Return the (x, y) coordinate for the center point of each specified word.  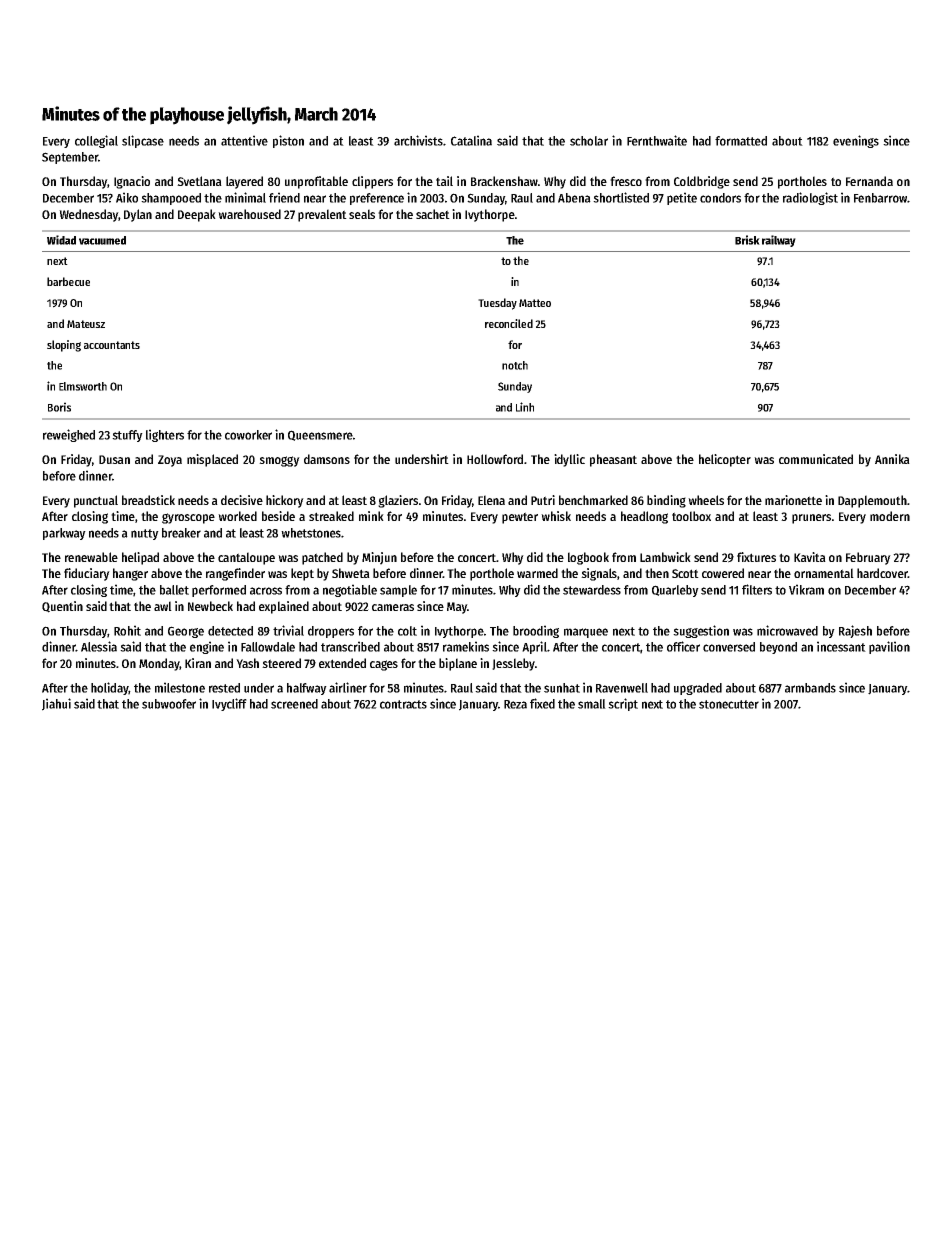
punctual (96, 501)
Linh (525, 407)
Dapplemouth (872, 501)
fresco (626, 181)
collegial (96, 141)
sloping (64, 346)
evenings (856, 141)
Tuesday (497, 304)
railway (779, 241)
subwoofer (169, 704)
